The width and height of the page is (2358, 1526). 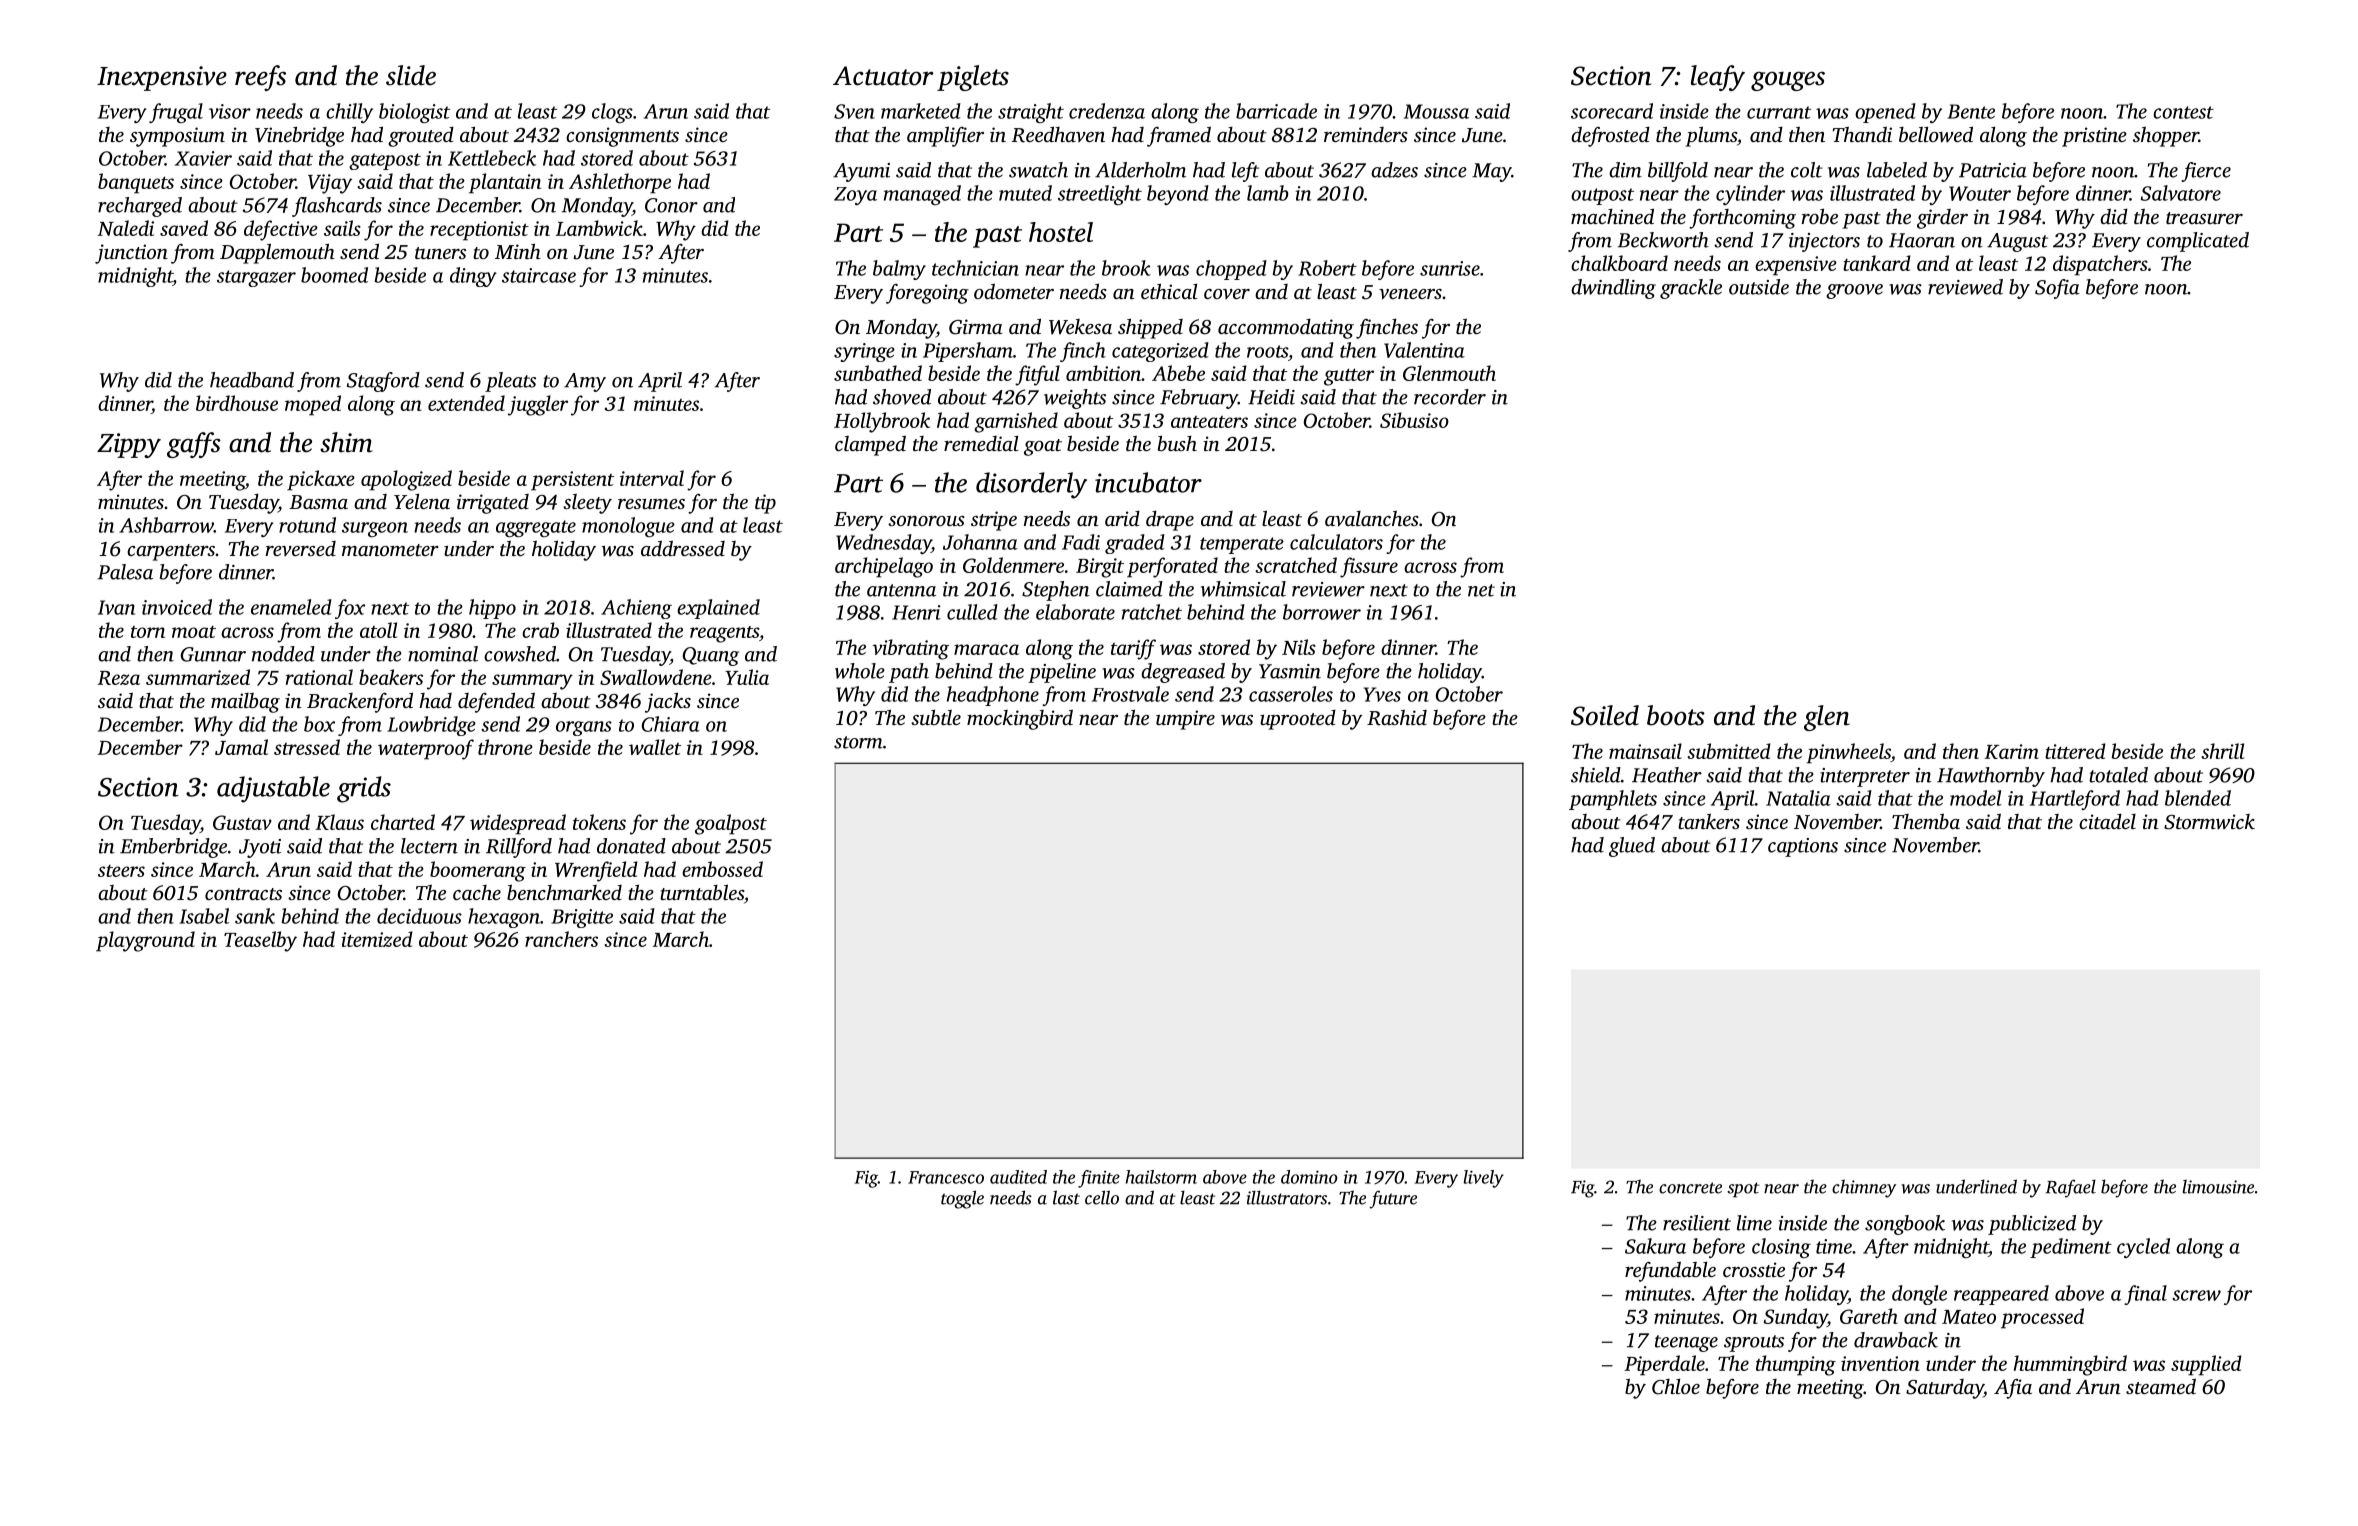 I want to click on Kettlebeck, so click(x=492, y=158).
